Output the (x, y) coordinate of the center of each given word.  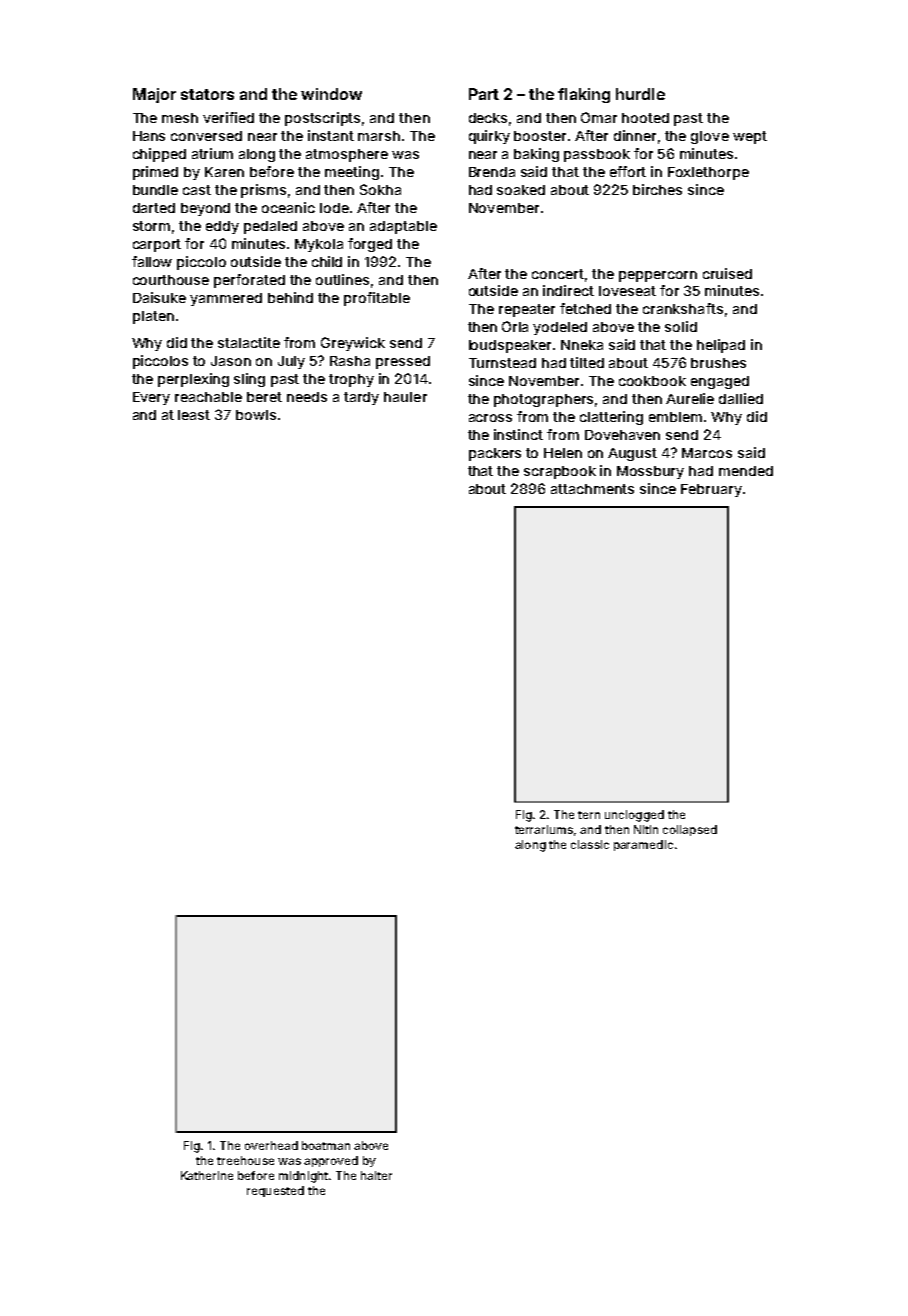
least (194, 415)
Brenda (492, 172)
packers (495, 454)
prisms (263, 191)
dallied (741, 398)
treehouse (245, 1160)
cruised (727, 273)
